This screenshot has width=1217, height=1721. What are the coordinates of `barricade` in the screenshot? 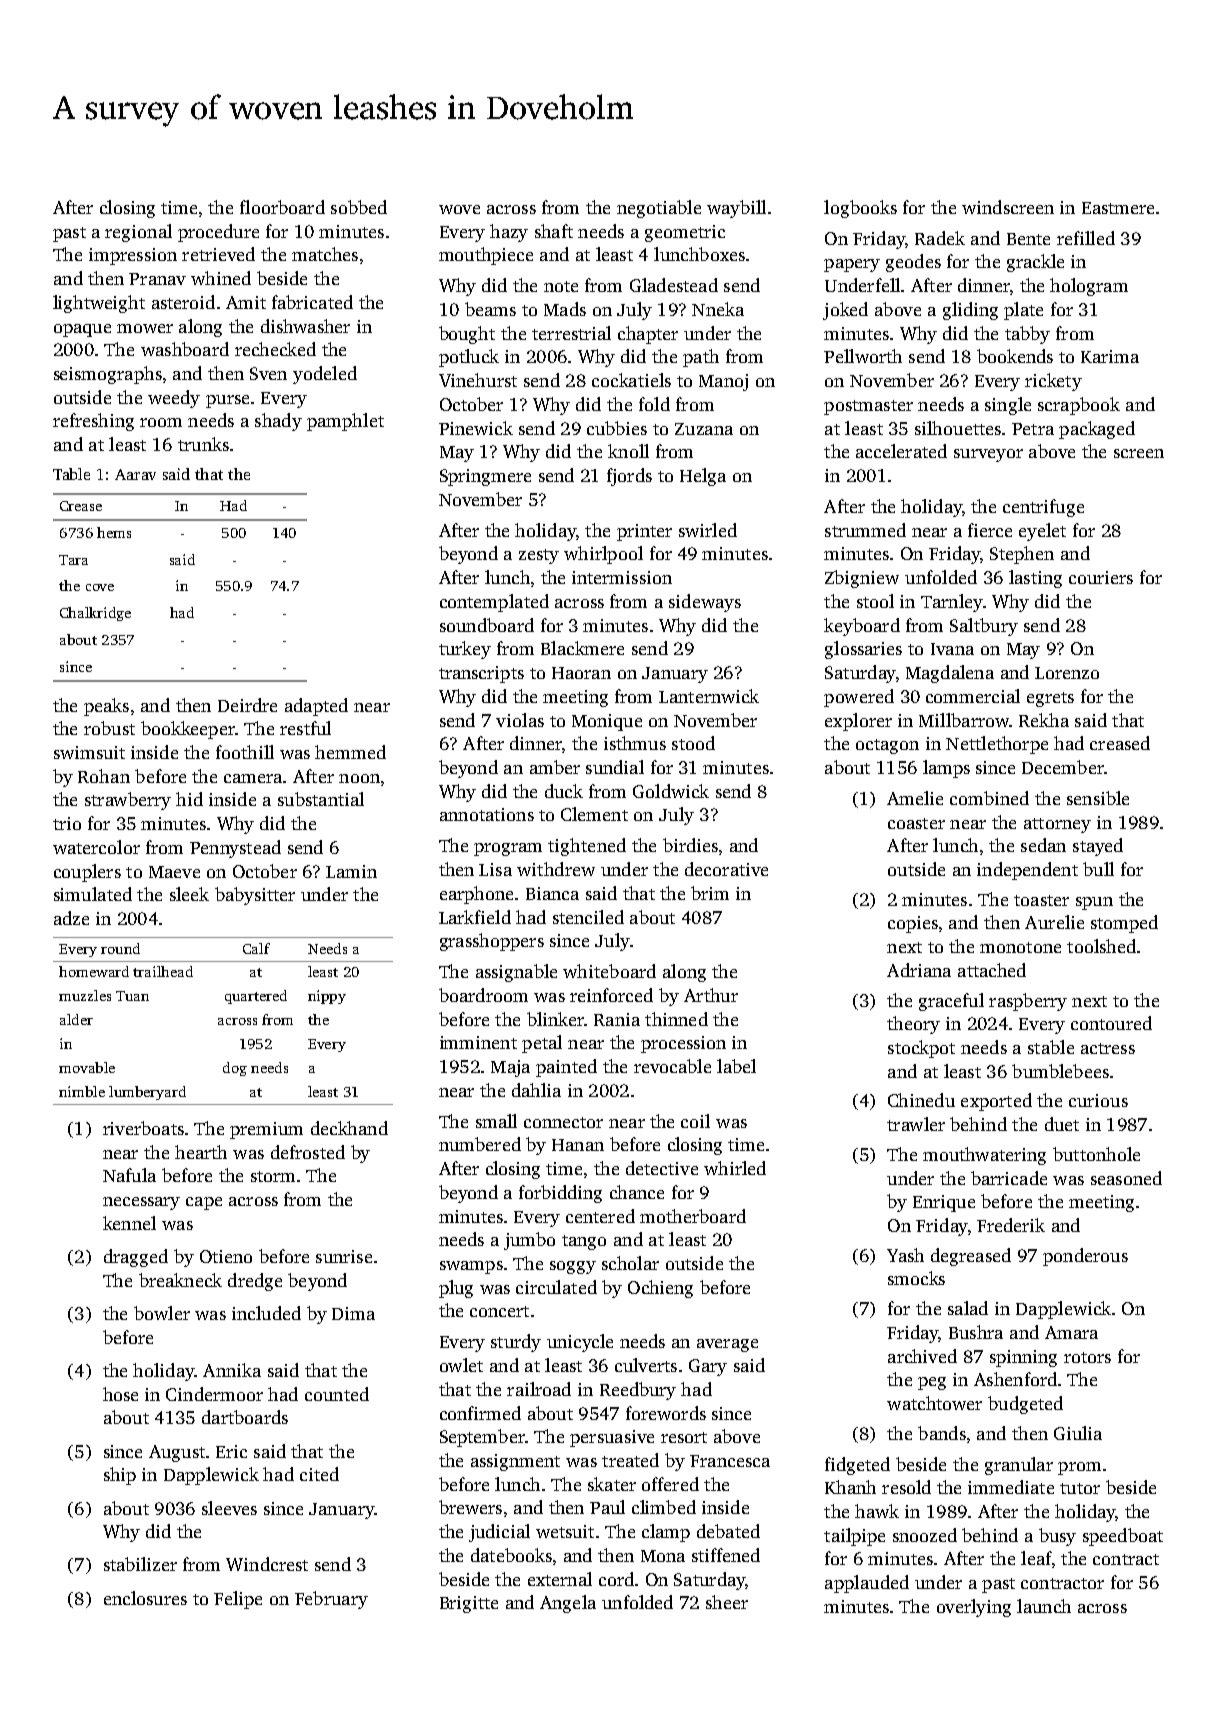 It's located at (1009, 1178).
